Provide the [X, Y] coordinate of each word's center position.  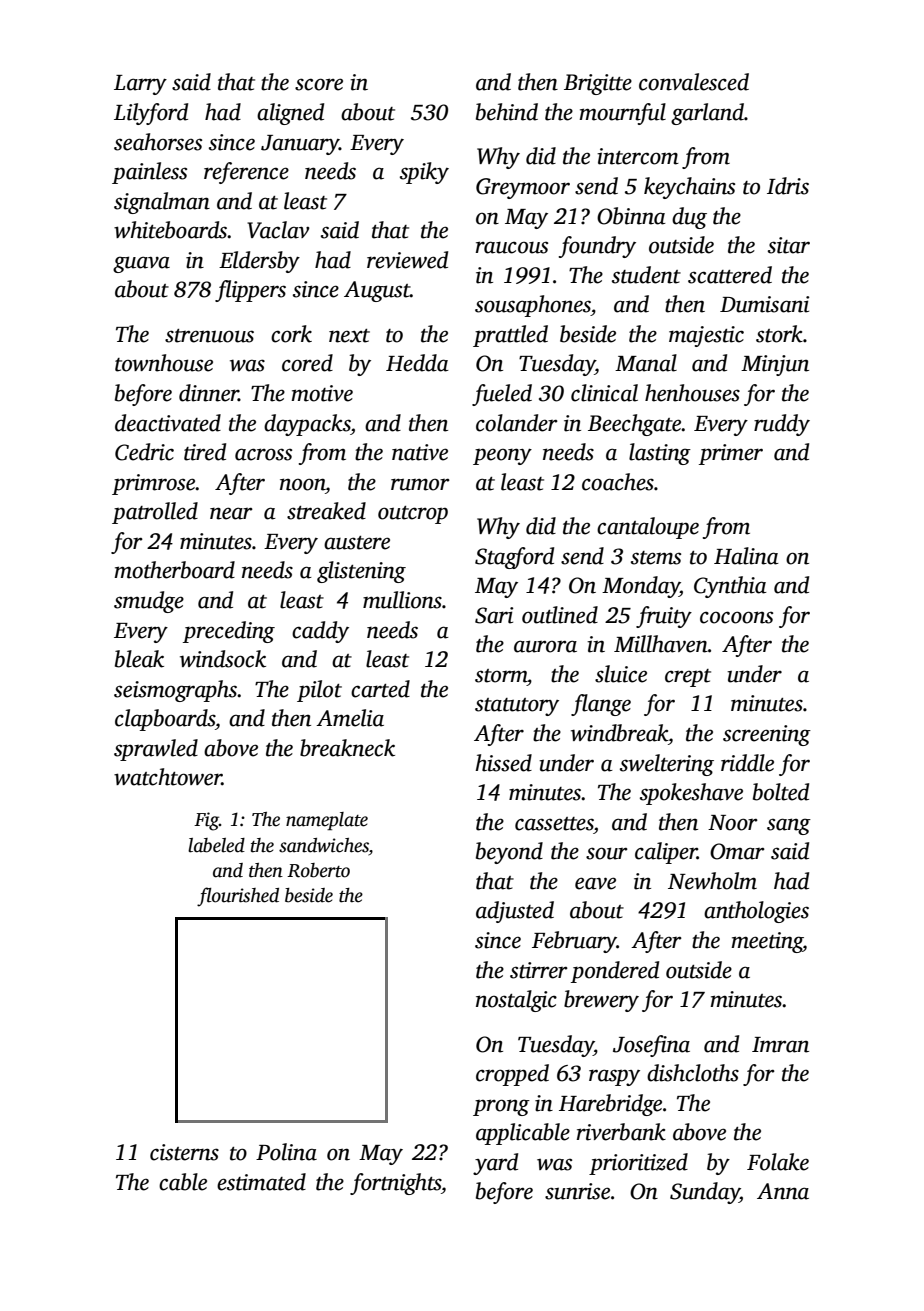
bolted [781, 792]
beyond [509, 853]
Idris [788, 186]
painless [149, 173]
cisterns [184, 1152]
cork [291, 334]
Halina [746, 556]
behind [507, 112]
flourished [238, 897]
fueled [502, 395]
